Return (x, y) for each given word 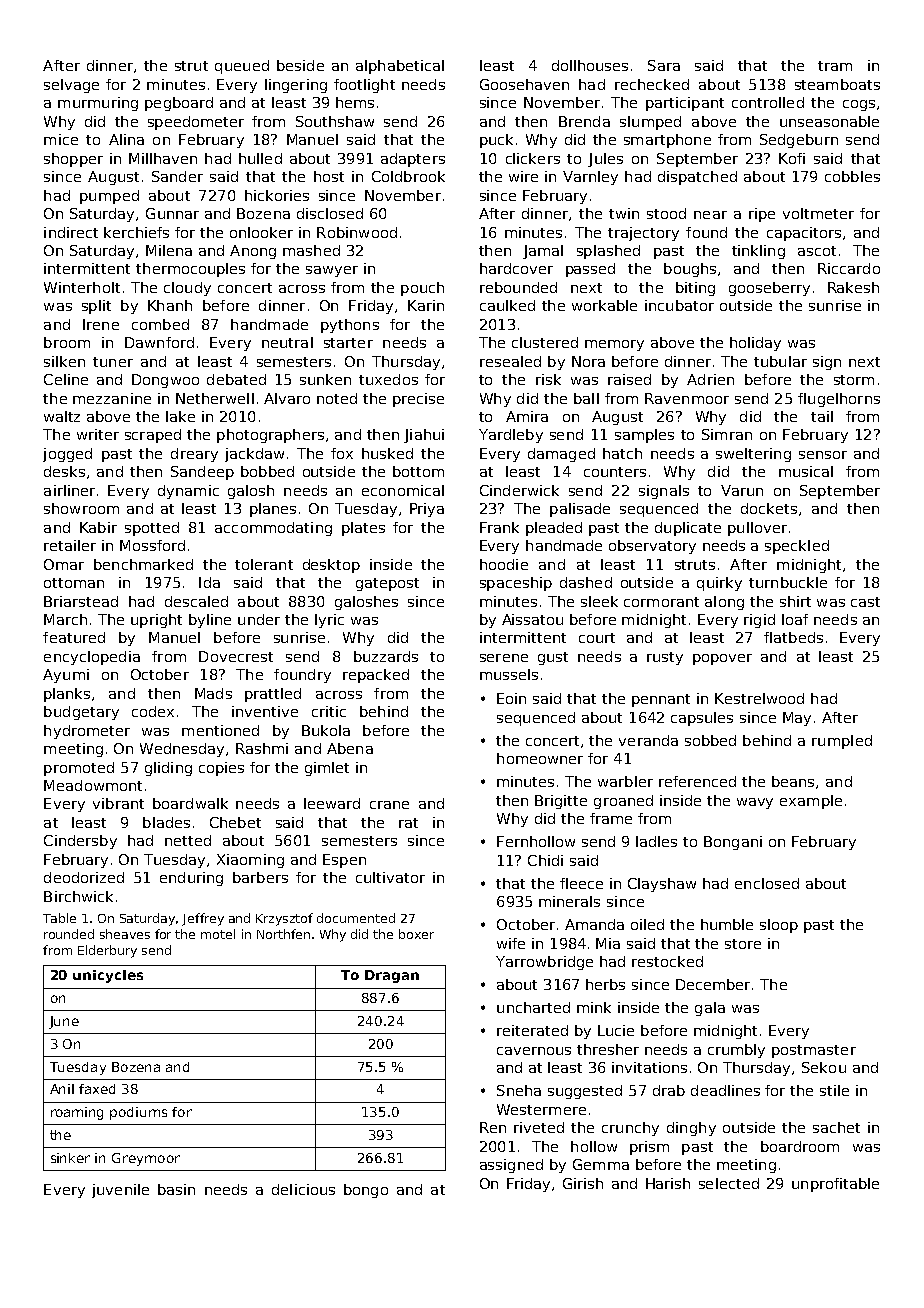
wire (523, 176)
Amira (527, 416)
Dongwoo (165, 381)
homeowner (540, 758)
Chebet (235, 822)
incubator (679, 305)
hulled (260, 158)
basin (176, 1189)
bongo (366, 1191)
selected (729, 1183)
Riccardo (849, 268)
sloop (779, 926)
